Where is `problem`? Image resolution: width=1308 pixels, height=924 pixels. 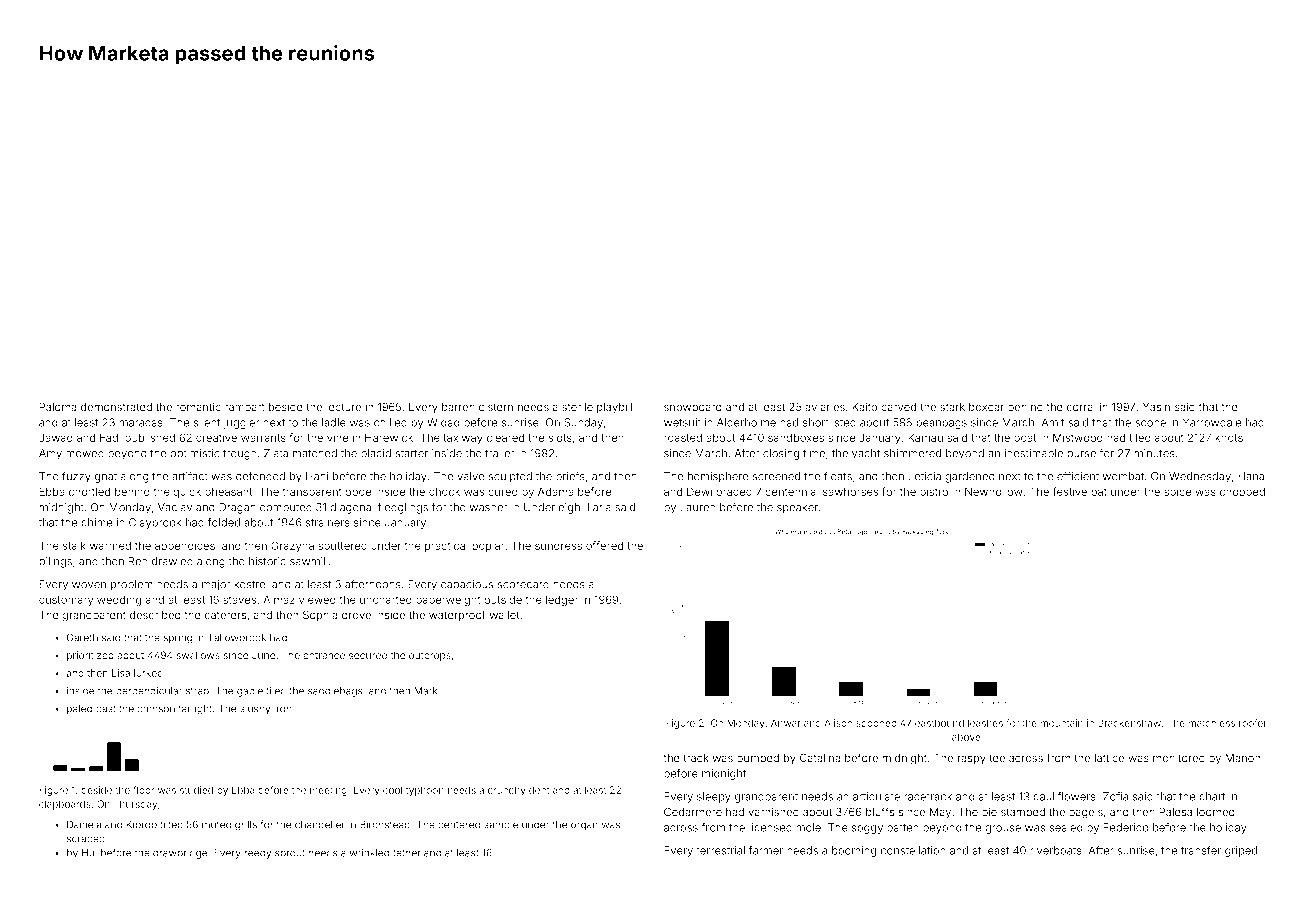
problem is located at coordinates (132, 585).
